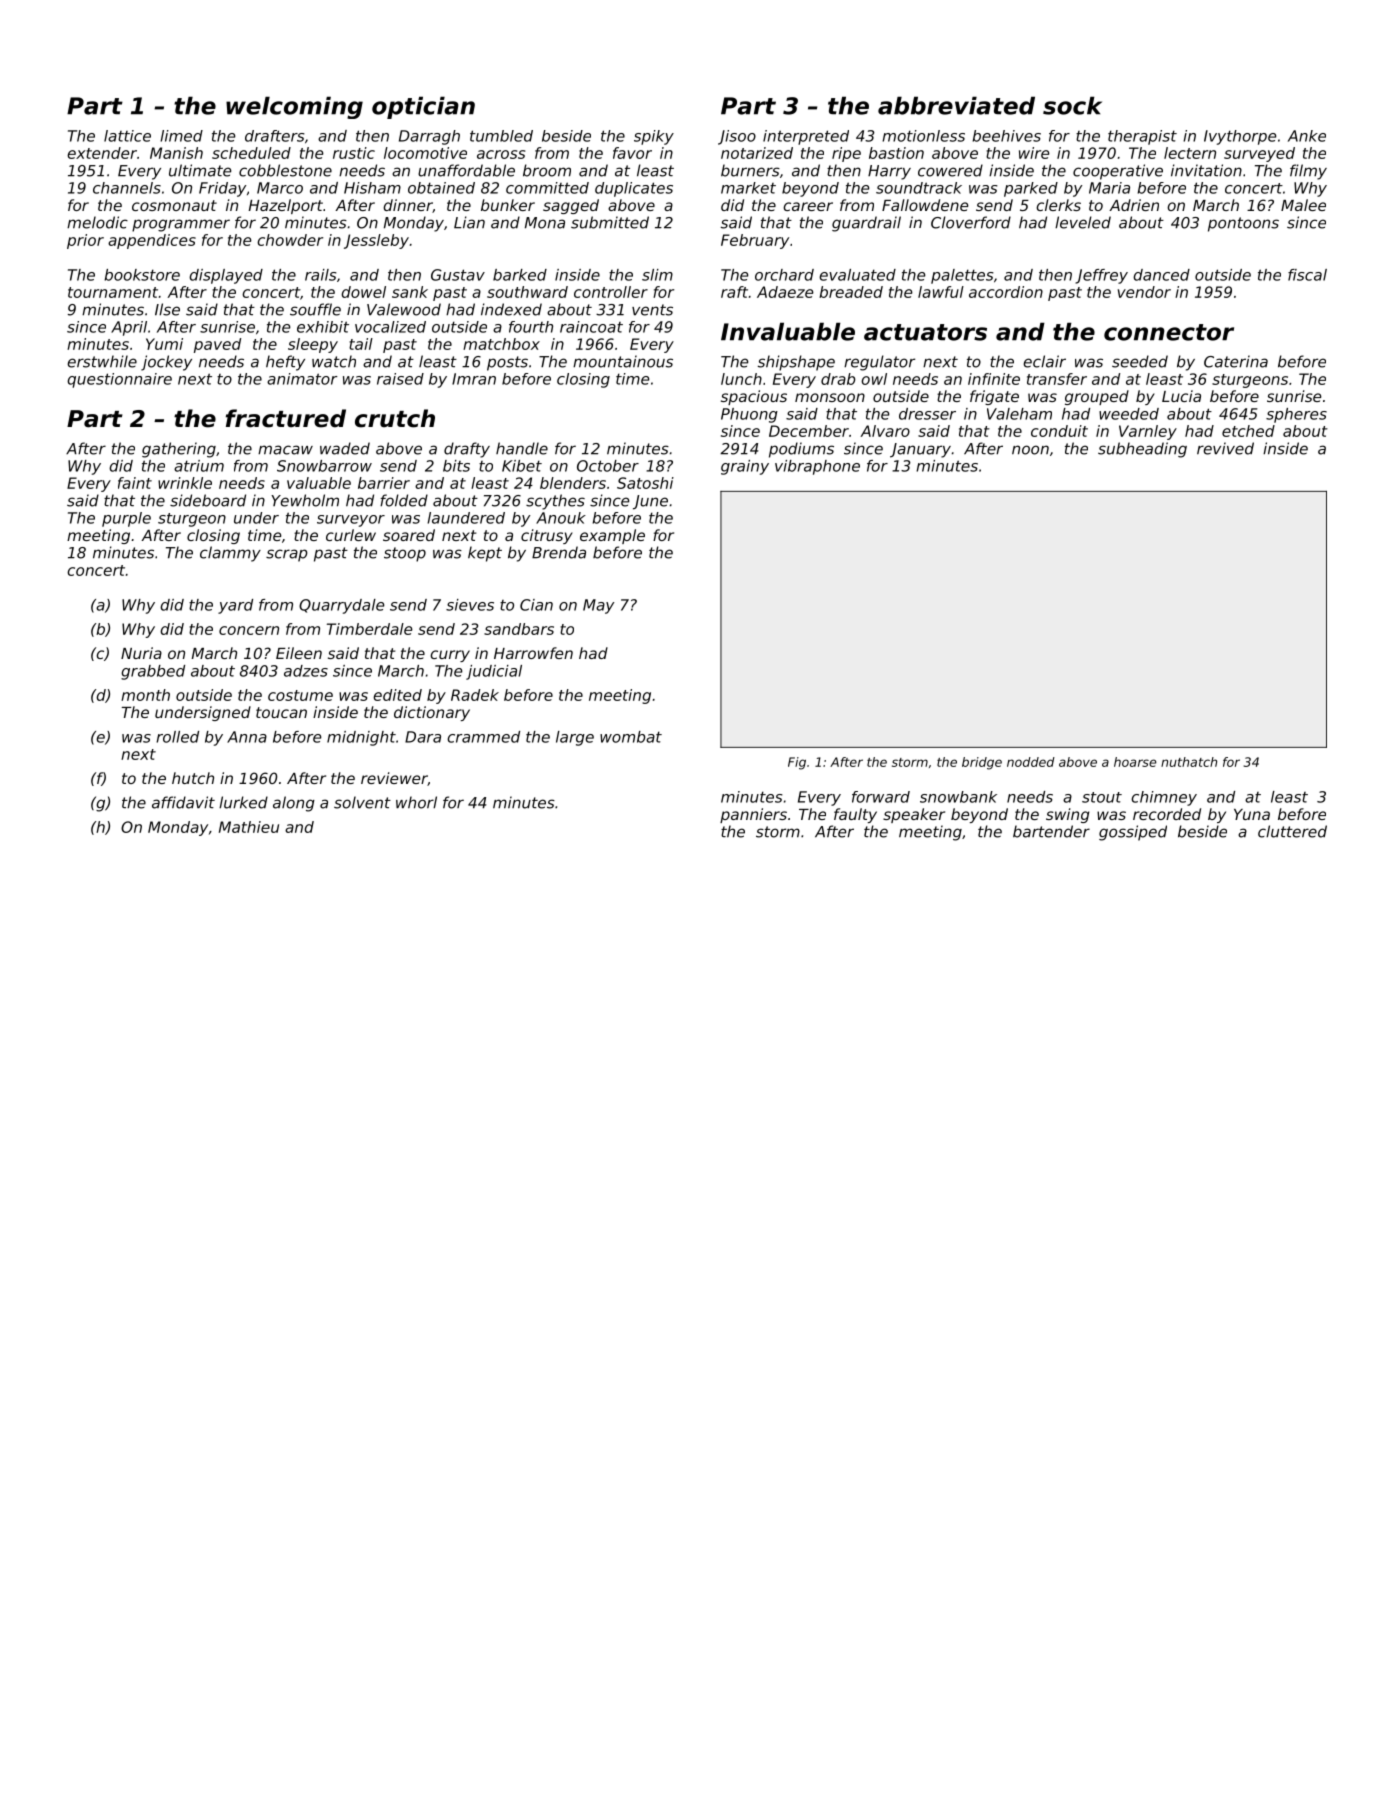  I want to click on Satoshi, so click(645, 483).
